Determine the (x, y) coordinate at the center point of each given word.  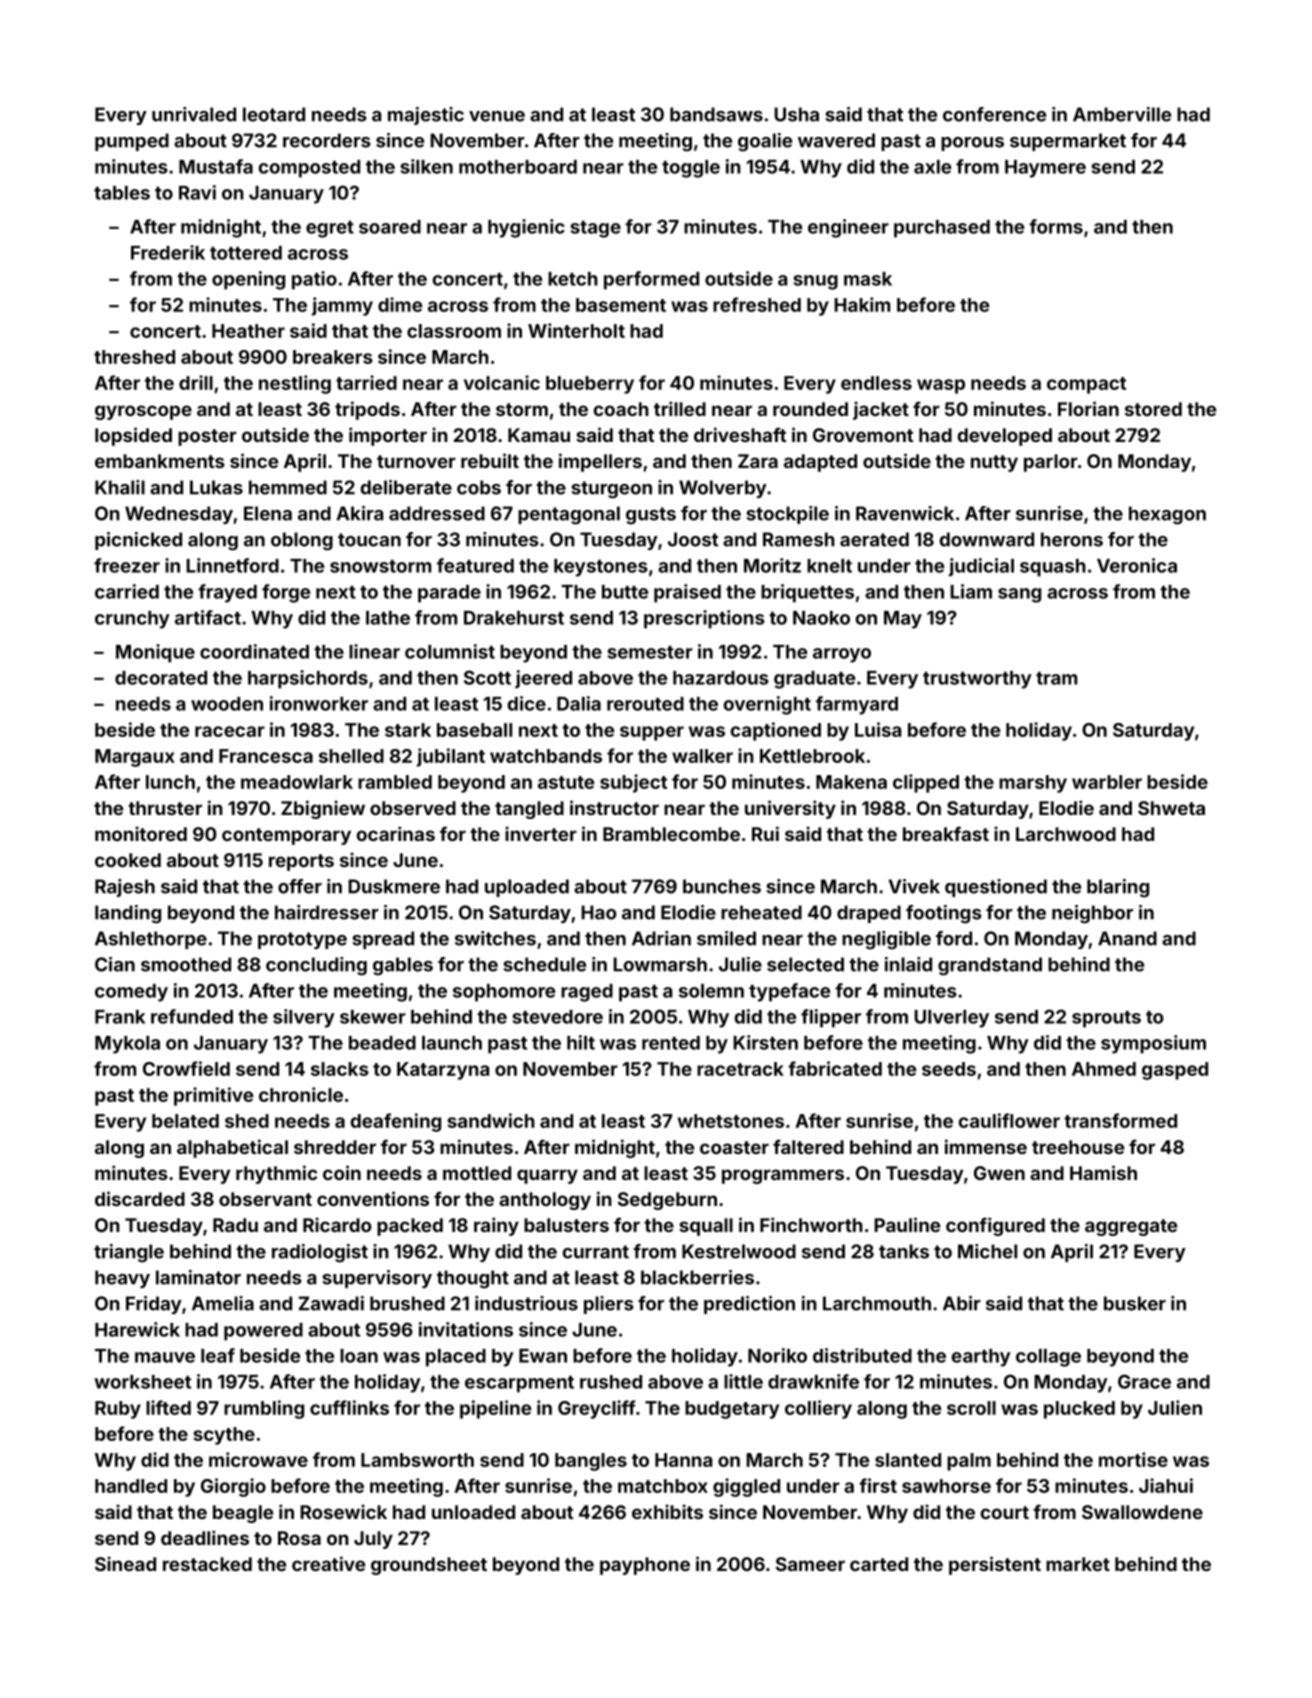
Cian (115, 964)
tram (1056, 678)
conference (994, 114)
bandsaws (716, 114)
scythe (224, 1436)
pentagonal (569, 515)
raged (587, 993)
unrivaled (194, 114)
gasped (1175, 1071)
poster (207, 437)
